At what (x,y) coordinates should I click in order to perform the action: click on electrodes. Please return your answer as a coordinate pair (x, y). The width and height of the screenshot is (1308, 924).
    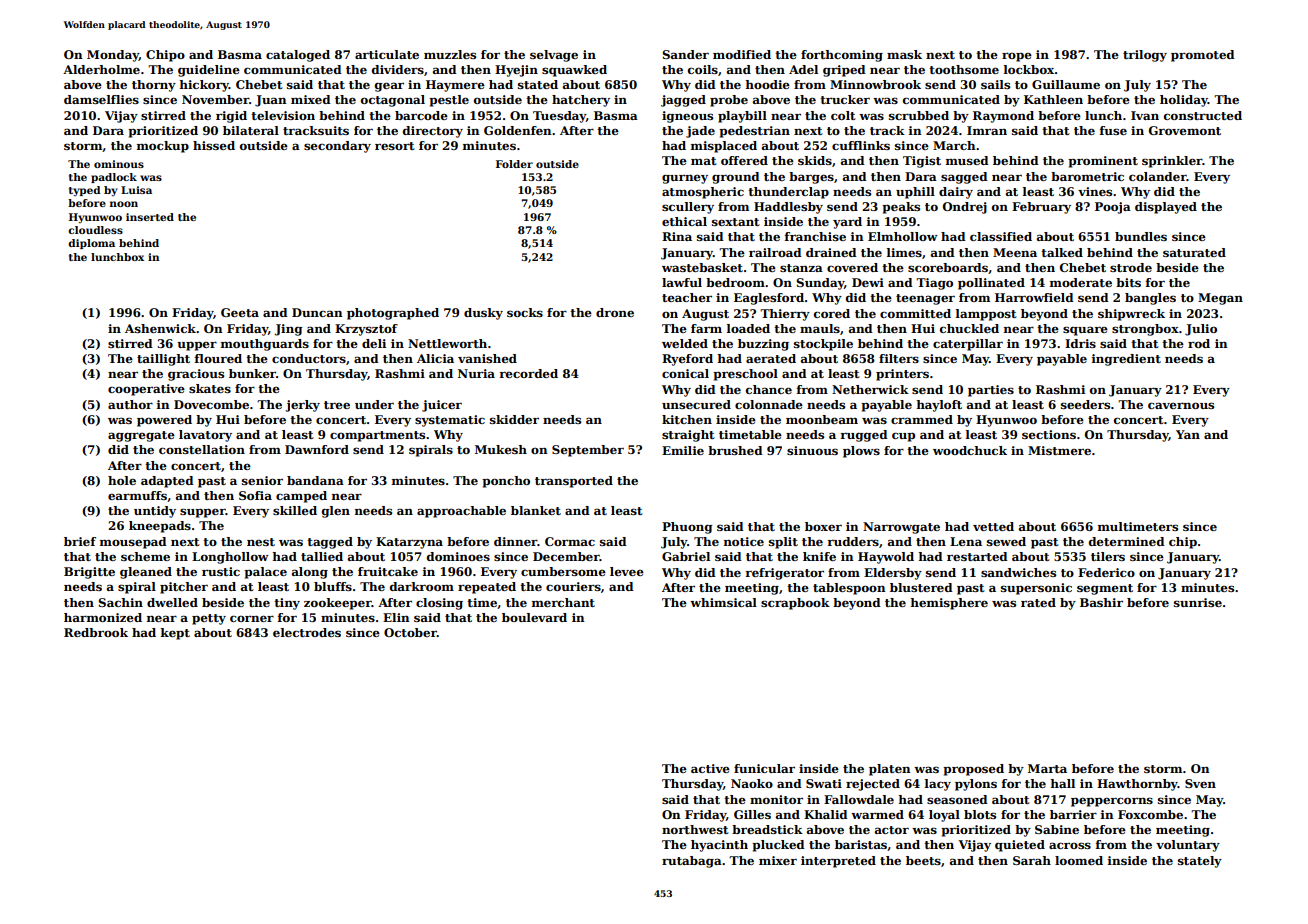
    Looking at the image, I should click on (307, 632).
